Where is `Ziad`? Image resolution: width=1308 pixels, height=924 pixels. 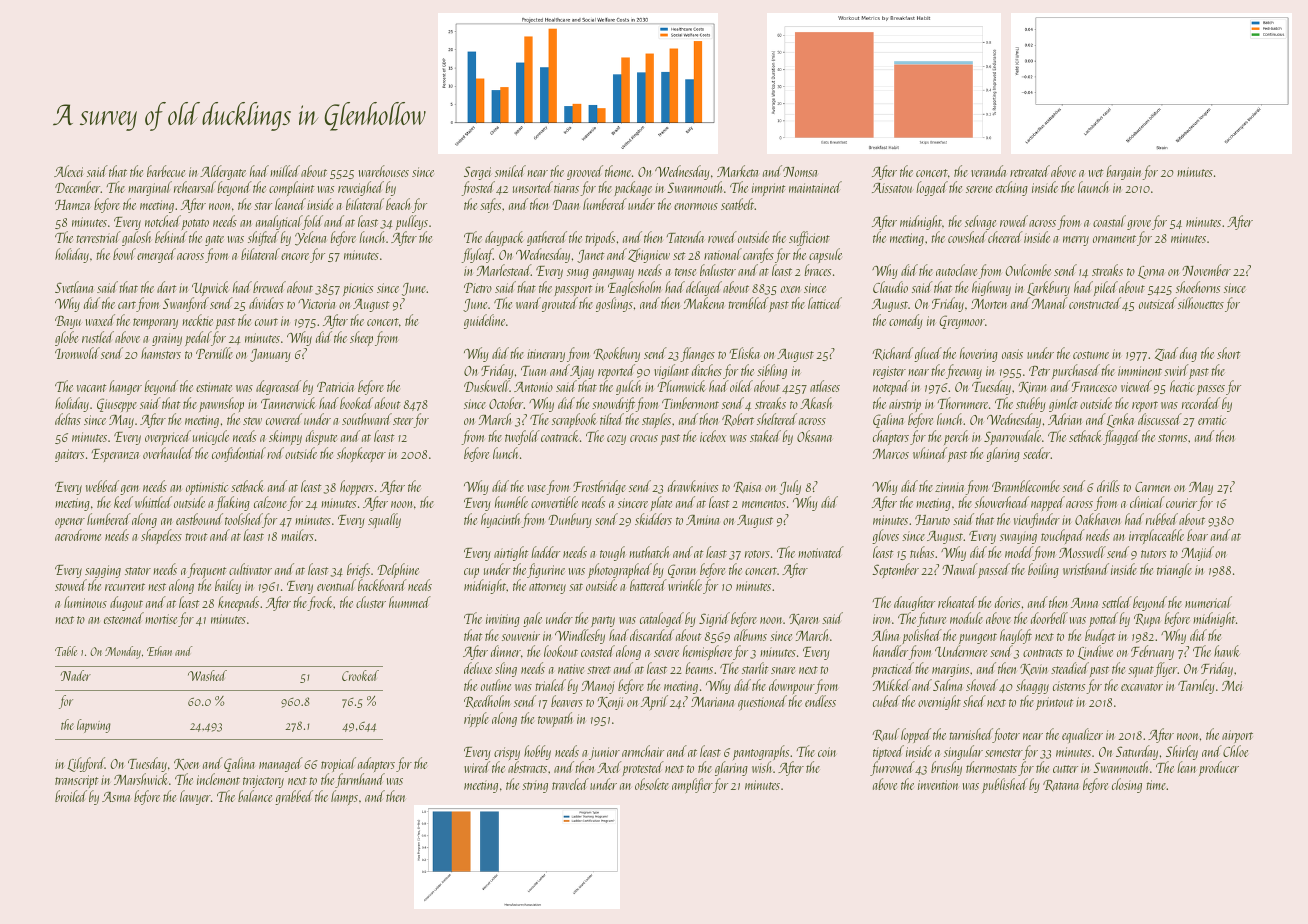 Ziad is located at coordinates (1166, 354).
